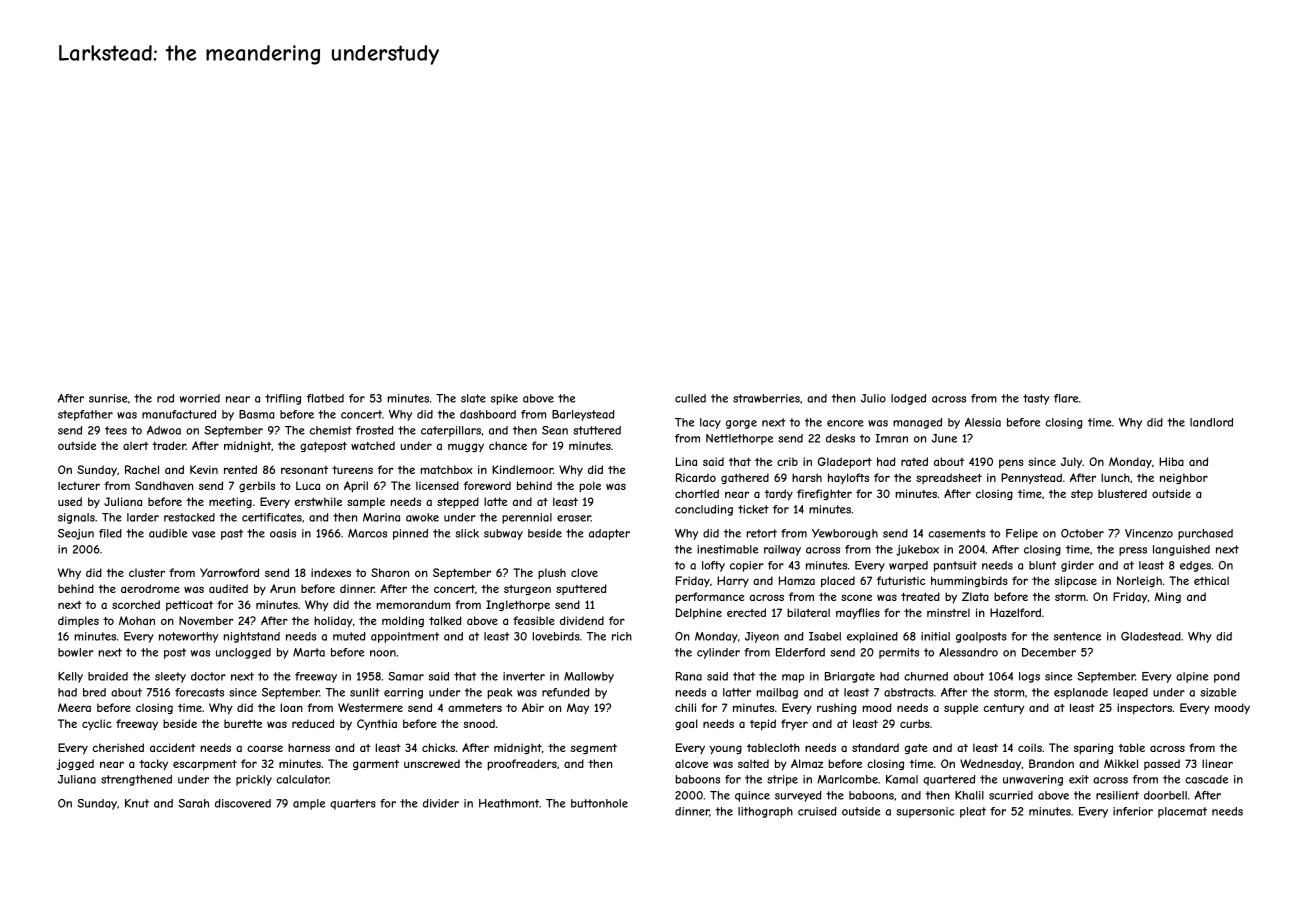  What do you see at coordinates (838, 581) in the screenshot?
I see `placed` at bounding box center [838, 581].
